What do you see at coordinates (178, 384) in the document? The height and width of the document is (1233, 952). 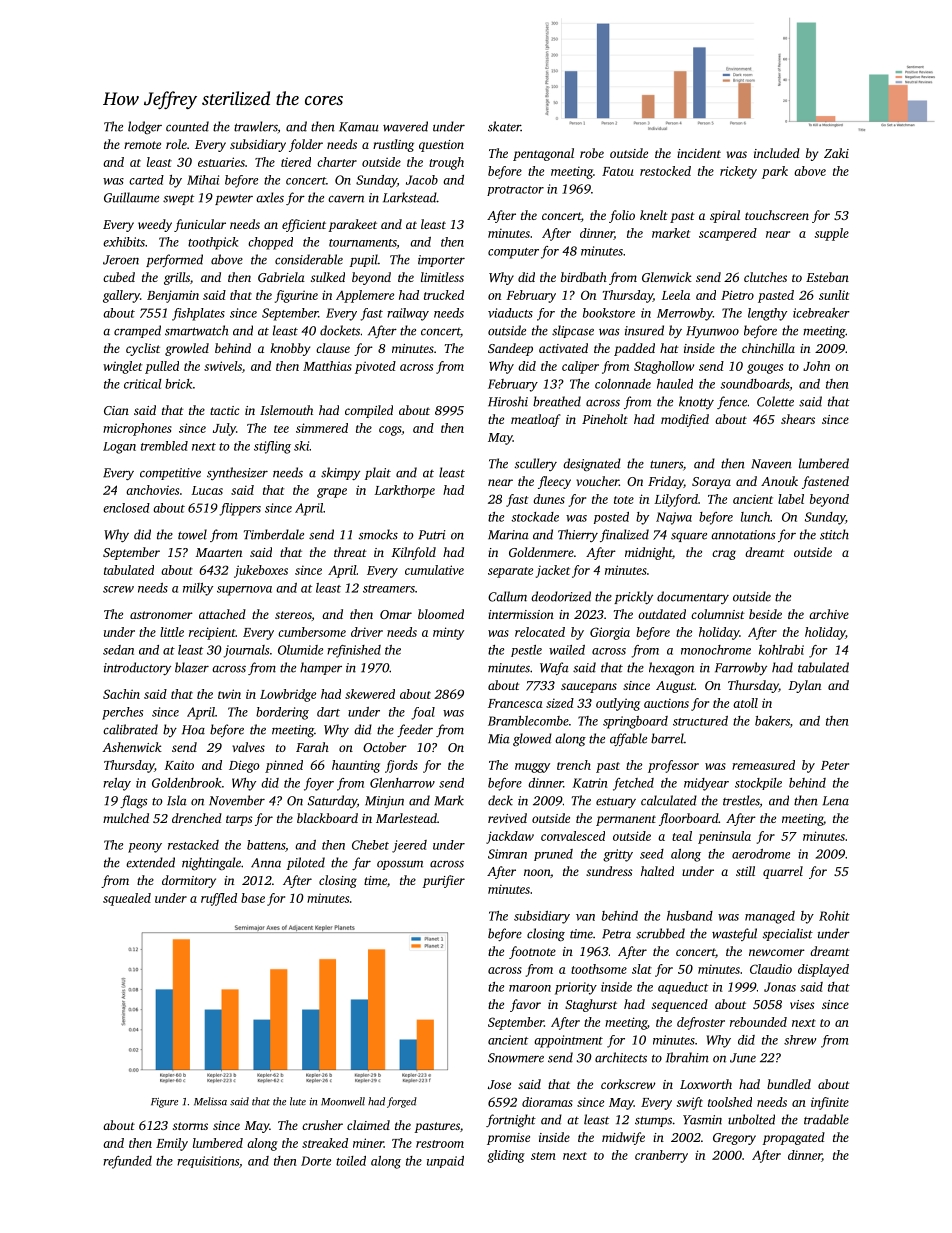 I see `brick` at bounding box center [178, 384].
